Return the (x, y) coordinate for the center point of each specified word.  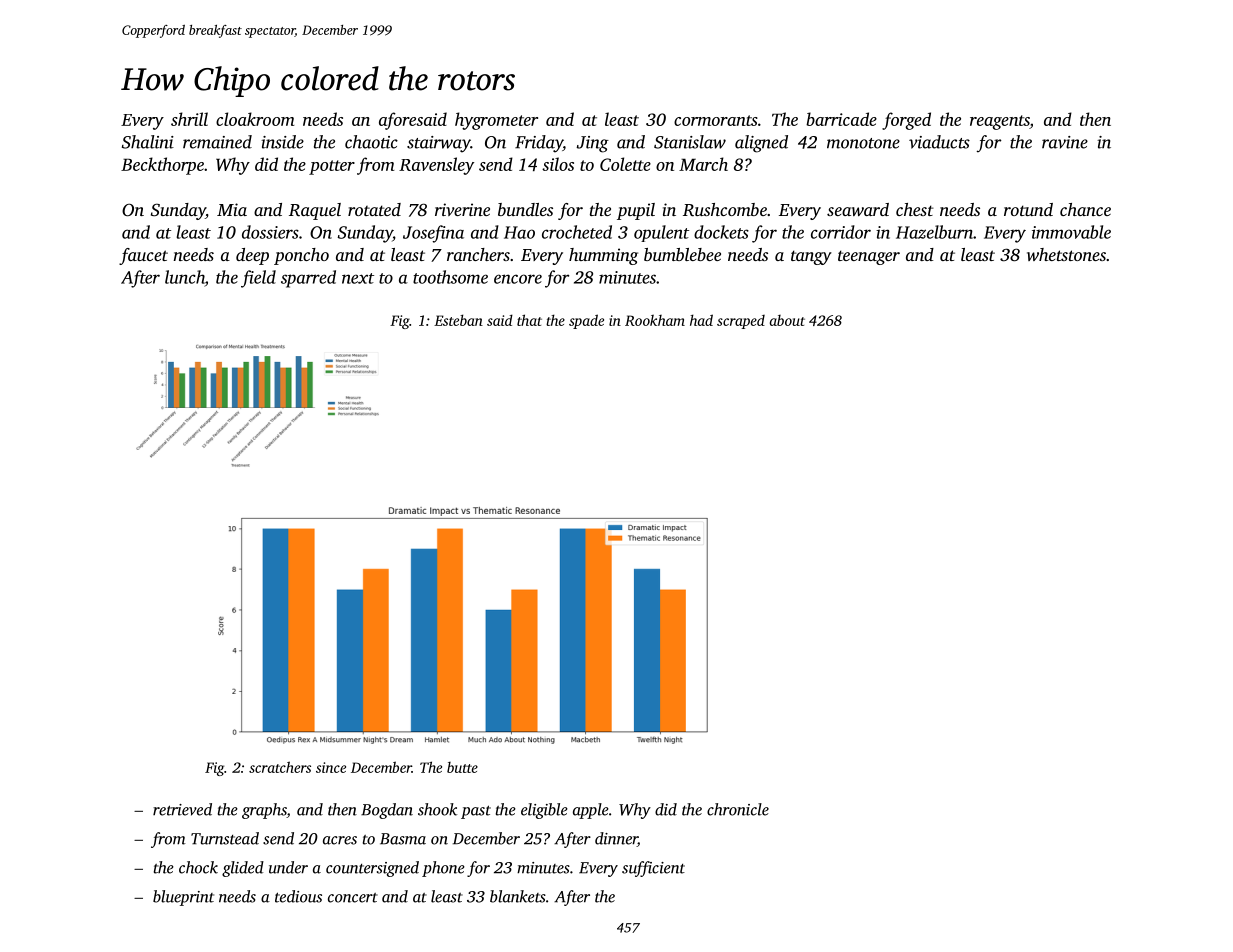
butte (462, 767)
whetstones (1066, 254)
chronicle (738, 809)
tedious (298, 896)
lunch (185, 277)
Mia (232, 209)
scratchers (280, 767)
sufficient (653, 869)
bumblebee (682, 254)
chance (1085, 209)
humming (603, 256)
